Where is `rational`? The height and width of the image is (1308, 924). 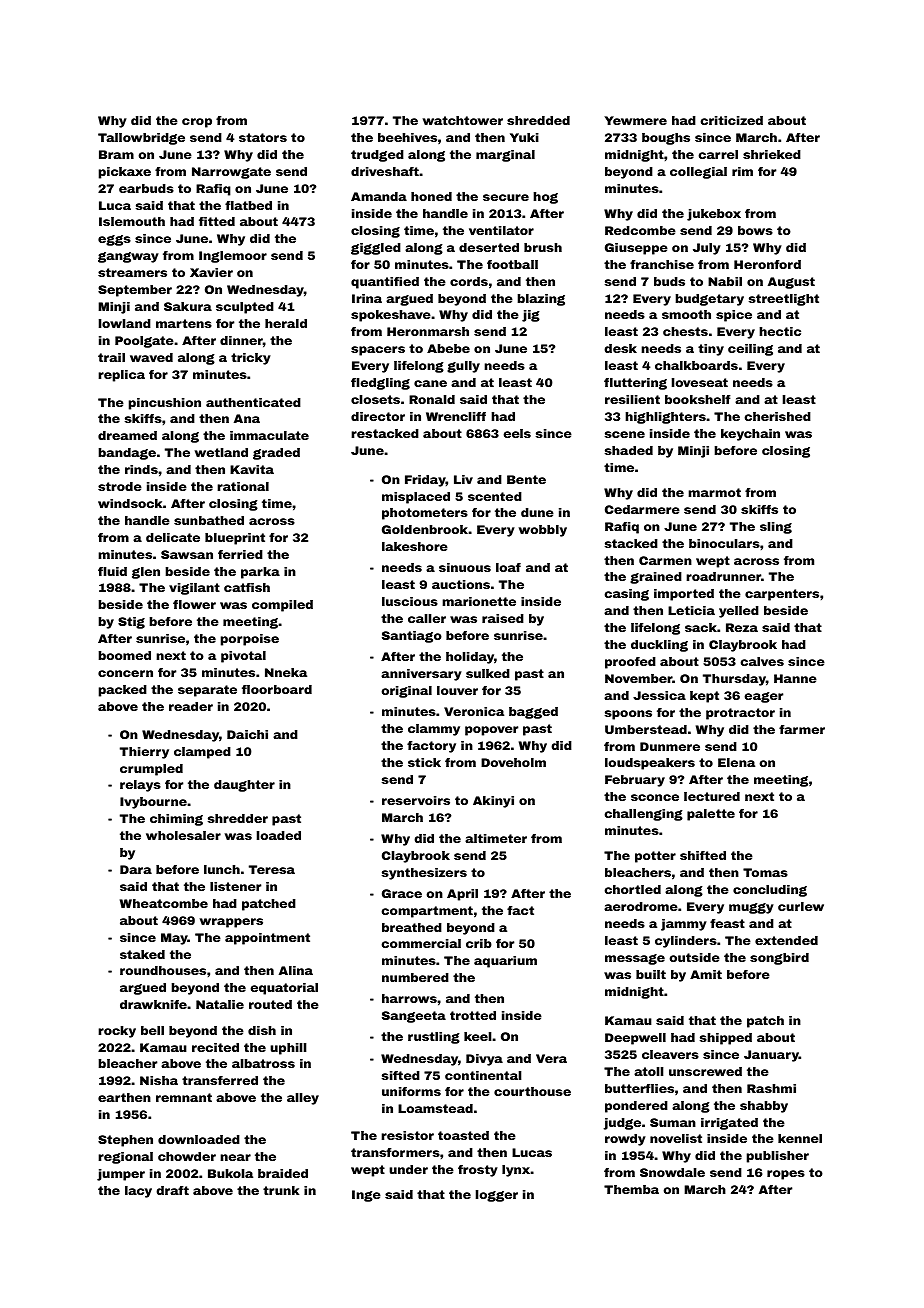
rational is located at coordinates (243, 486).
